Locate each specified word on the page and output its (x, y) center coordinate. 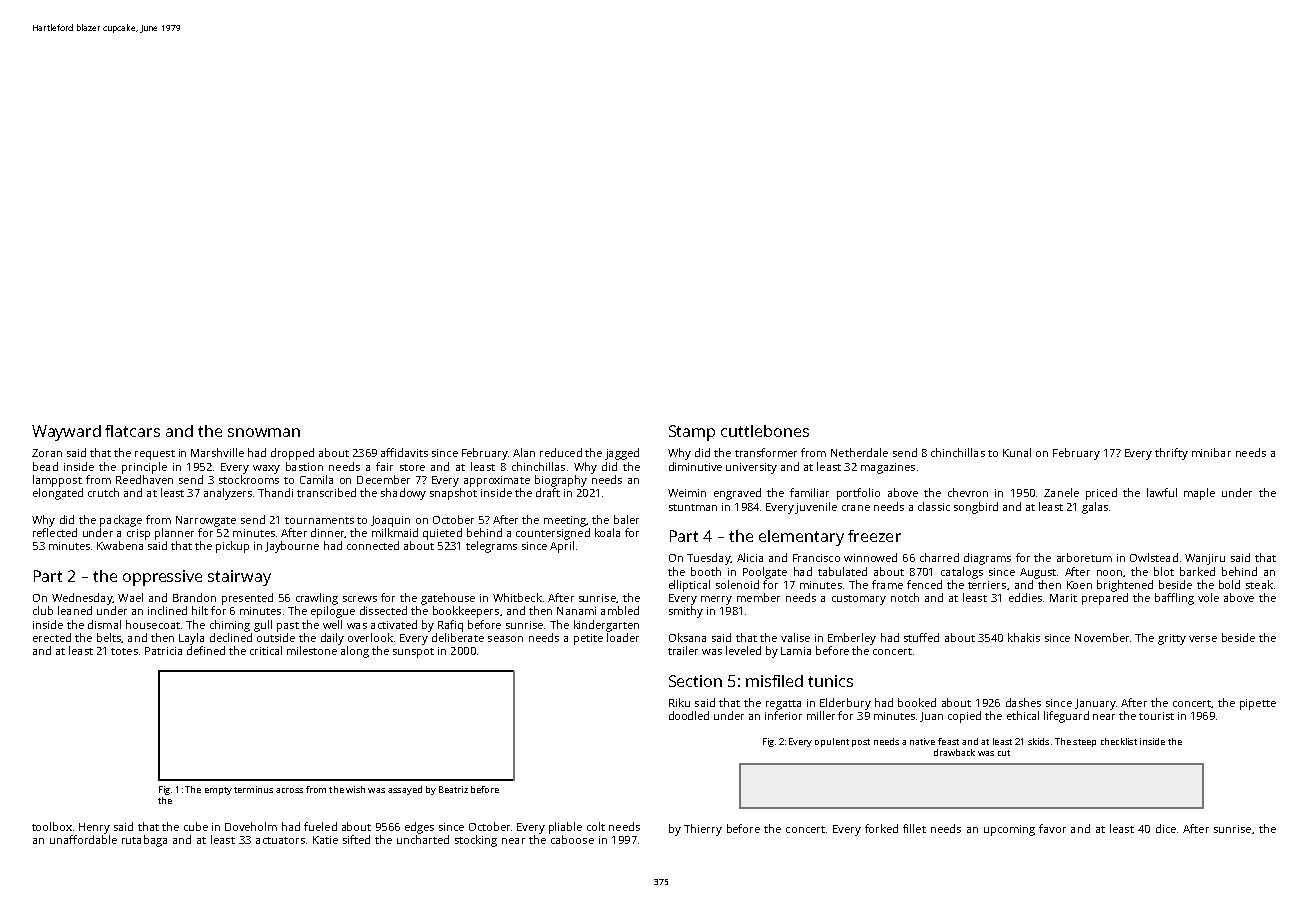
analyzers (228, 494)
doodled (689, 715)
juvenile (816, 508)
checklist (1119, 741)
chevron (968, 492)
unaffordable (83, 839)
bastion (304, 466)
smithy (686, 612)
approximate (497, 481)
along (355, 652)
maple (1199, 494)
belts (109, 637)
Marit (1063, 598)
